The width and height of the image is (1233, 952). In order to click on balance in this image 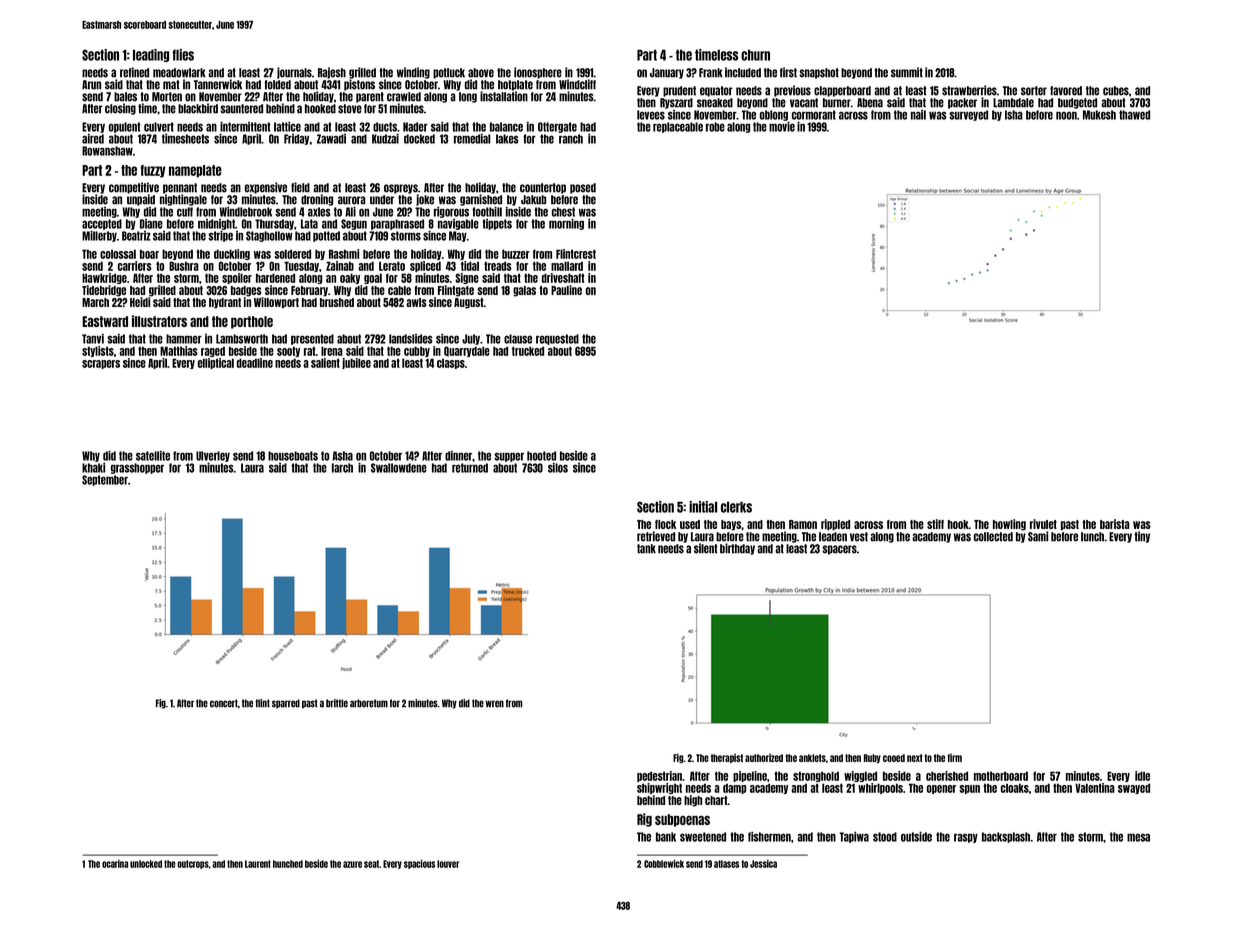, I will do `click(506, 127)`.
